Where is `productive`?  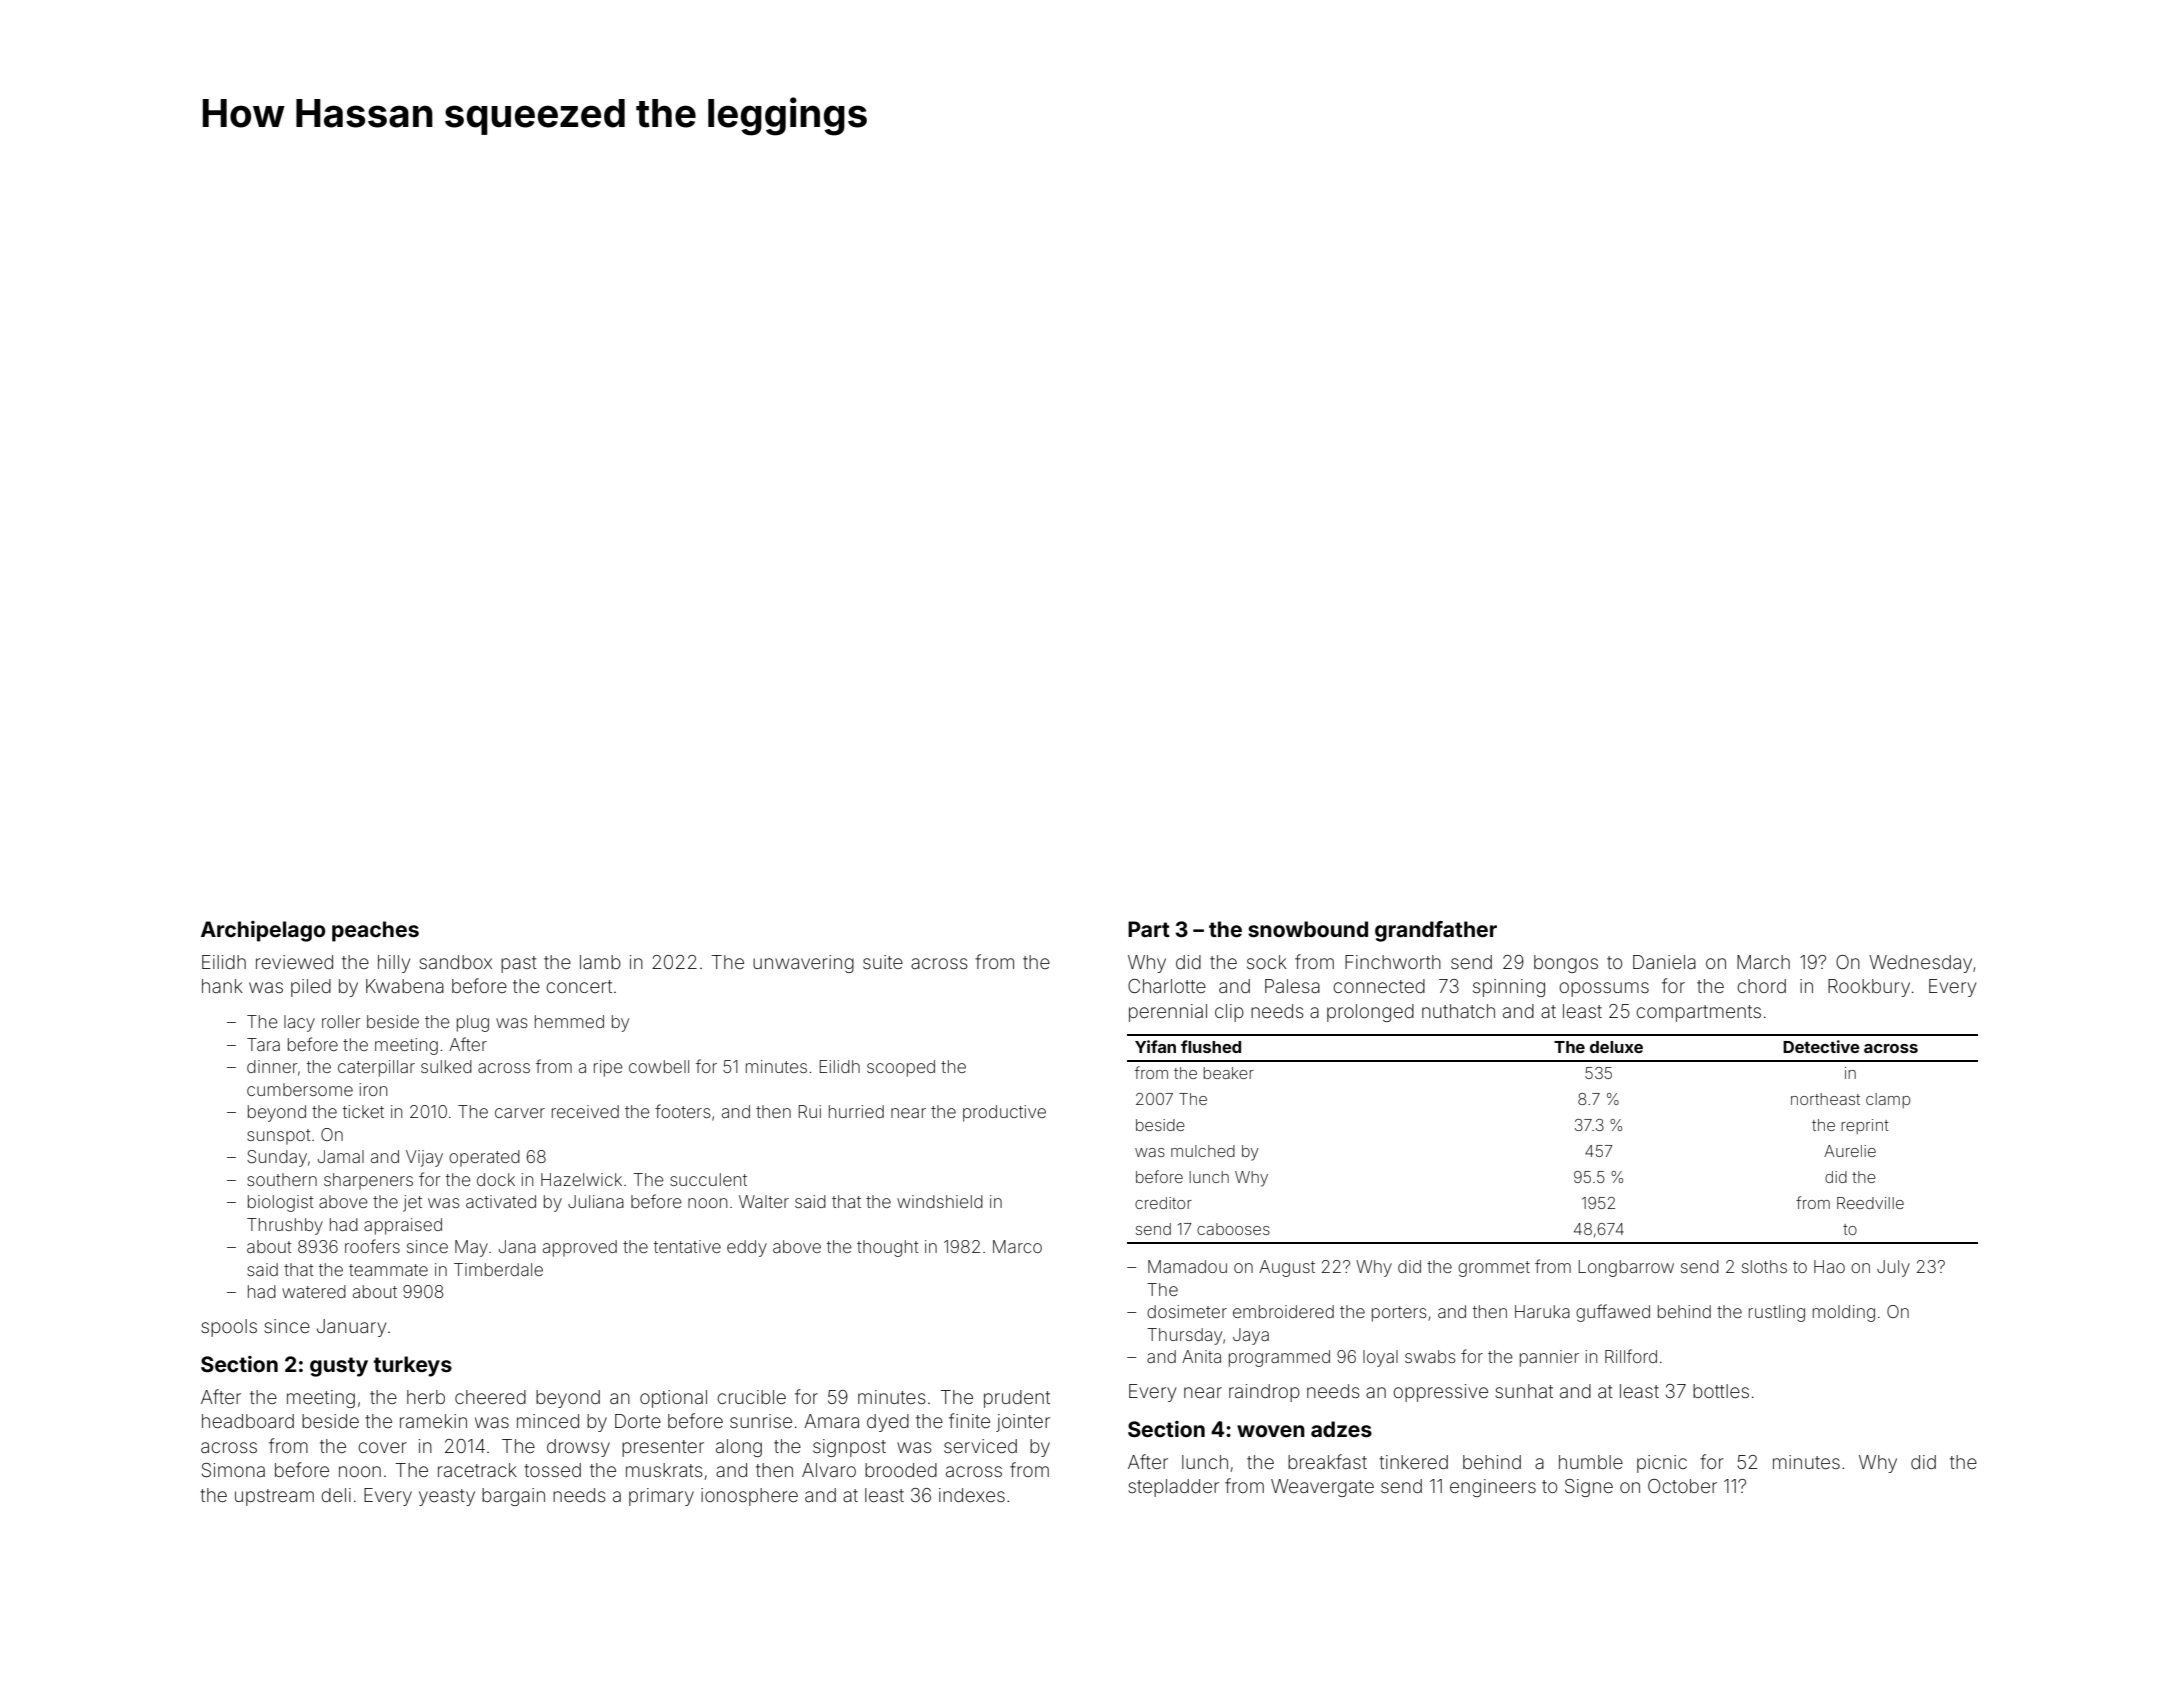
productive is located at coordinates (1004, 1113).
